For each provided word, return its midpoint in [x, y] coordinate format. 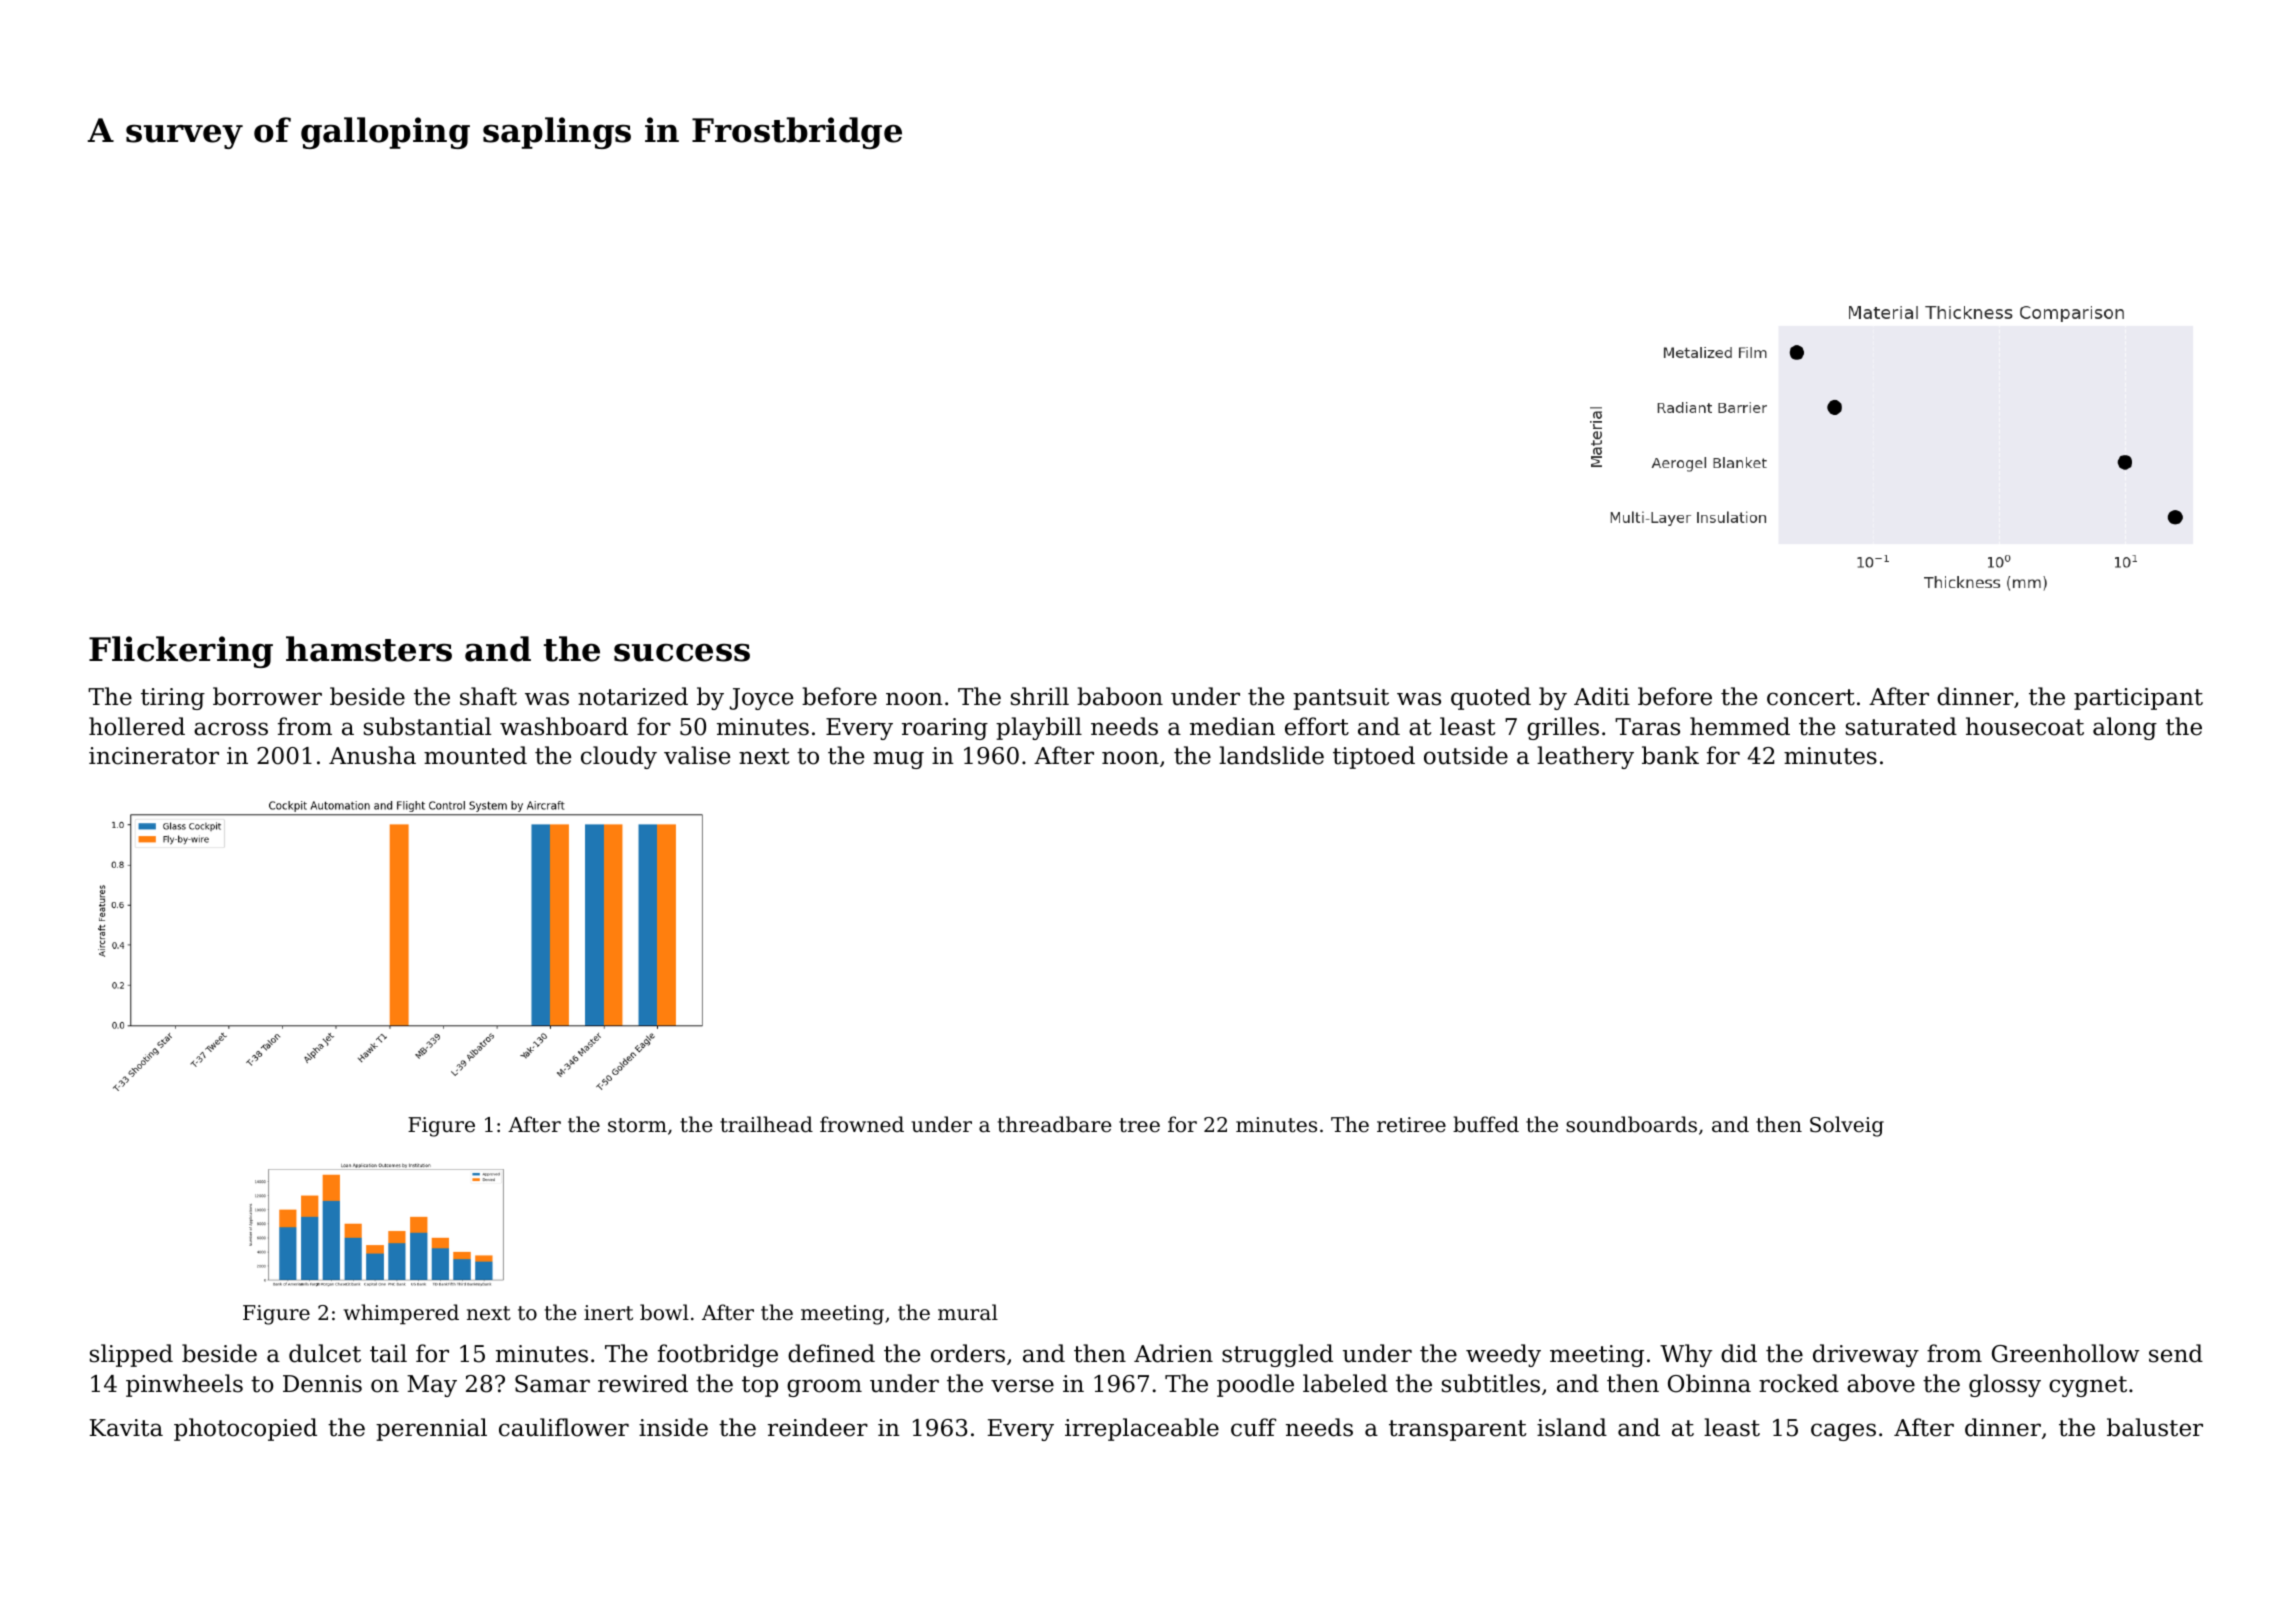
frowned [862, 1124]
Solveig [1847, 1126]
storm [637, 1125]
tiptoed [1374, 757]
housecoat [2025, 726]
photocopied [245, 1429]
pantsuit [1341, 699]
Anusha [372, 755]
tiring [173, 699]
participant [2138, 699]
